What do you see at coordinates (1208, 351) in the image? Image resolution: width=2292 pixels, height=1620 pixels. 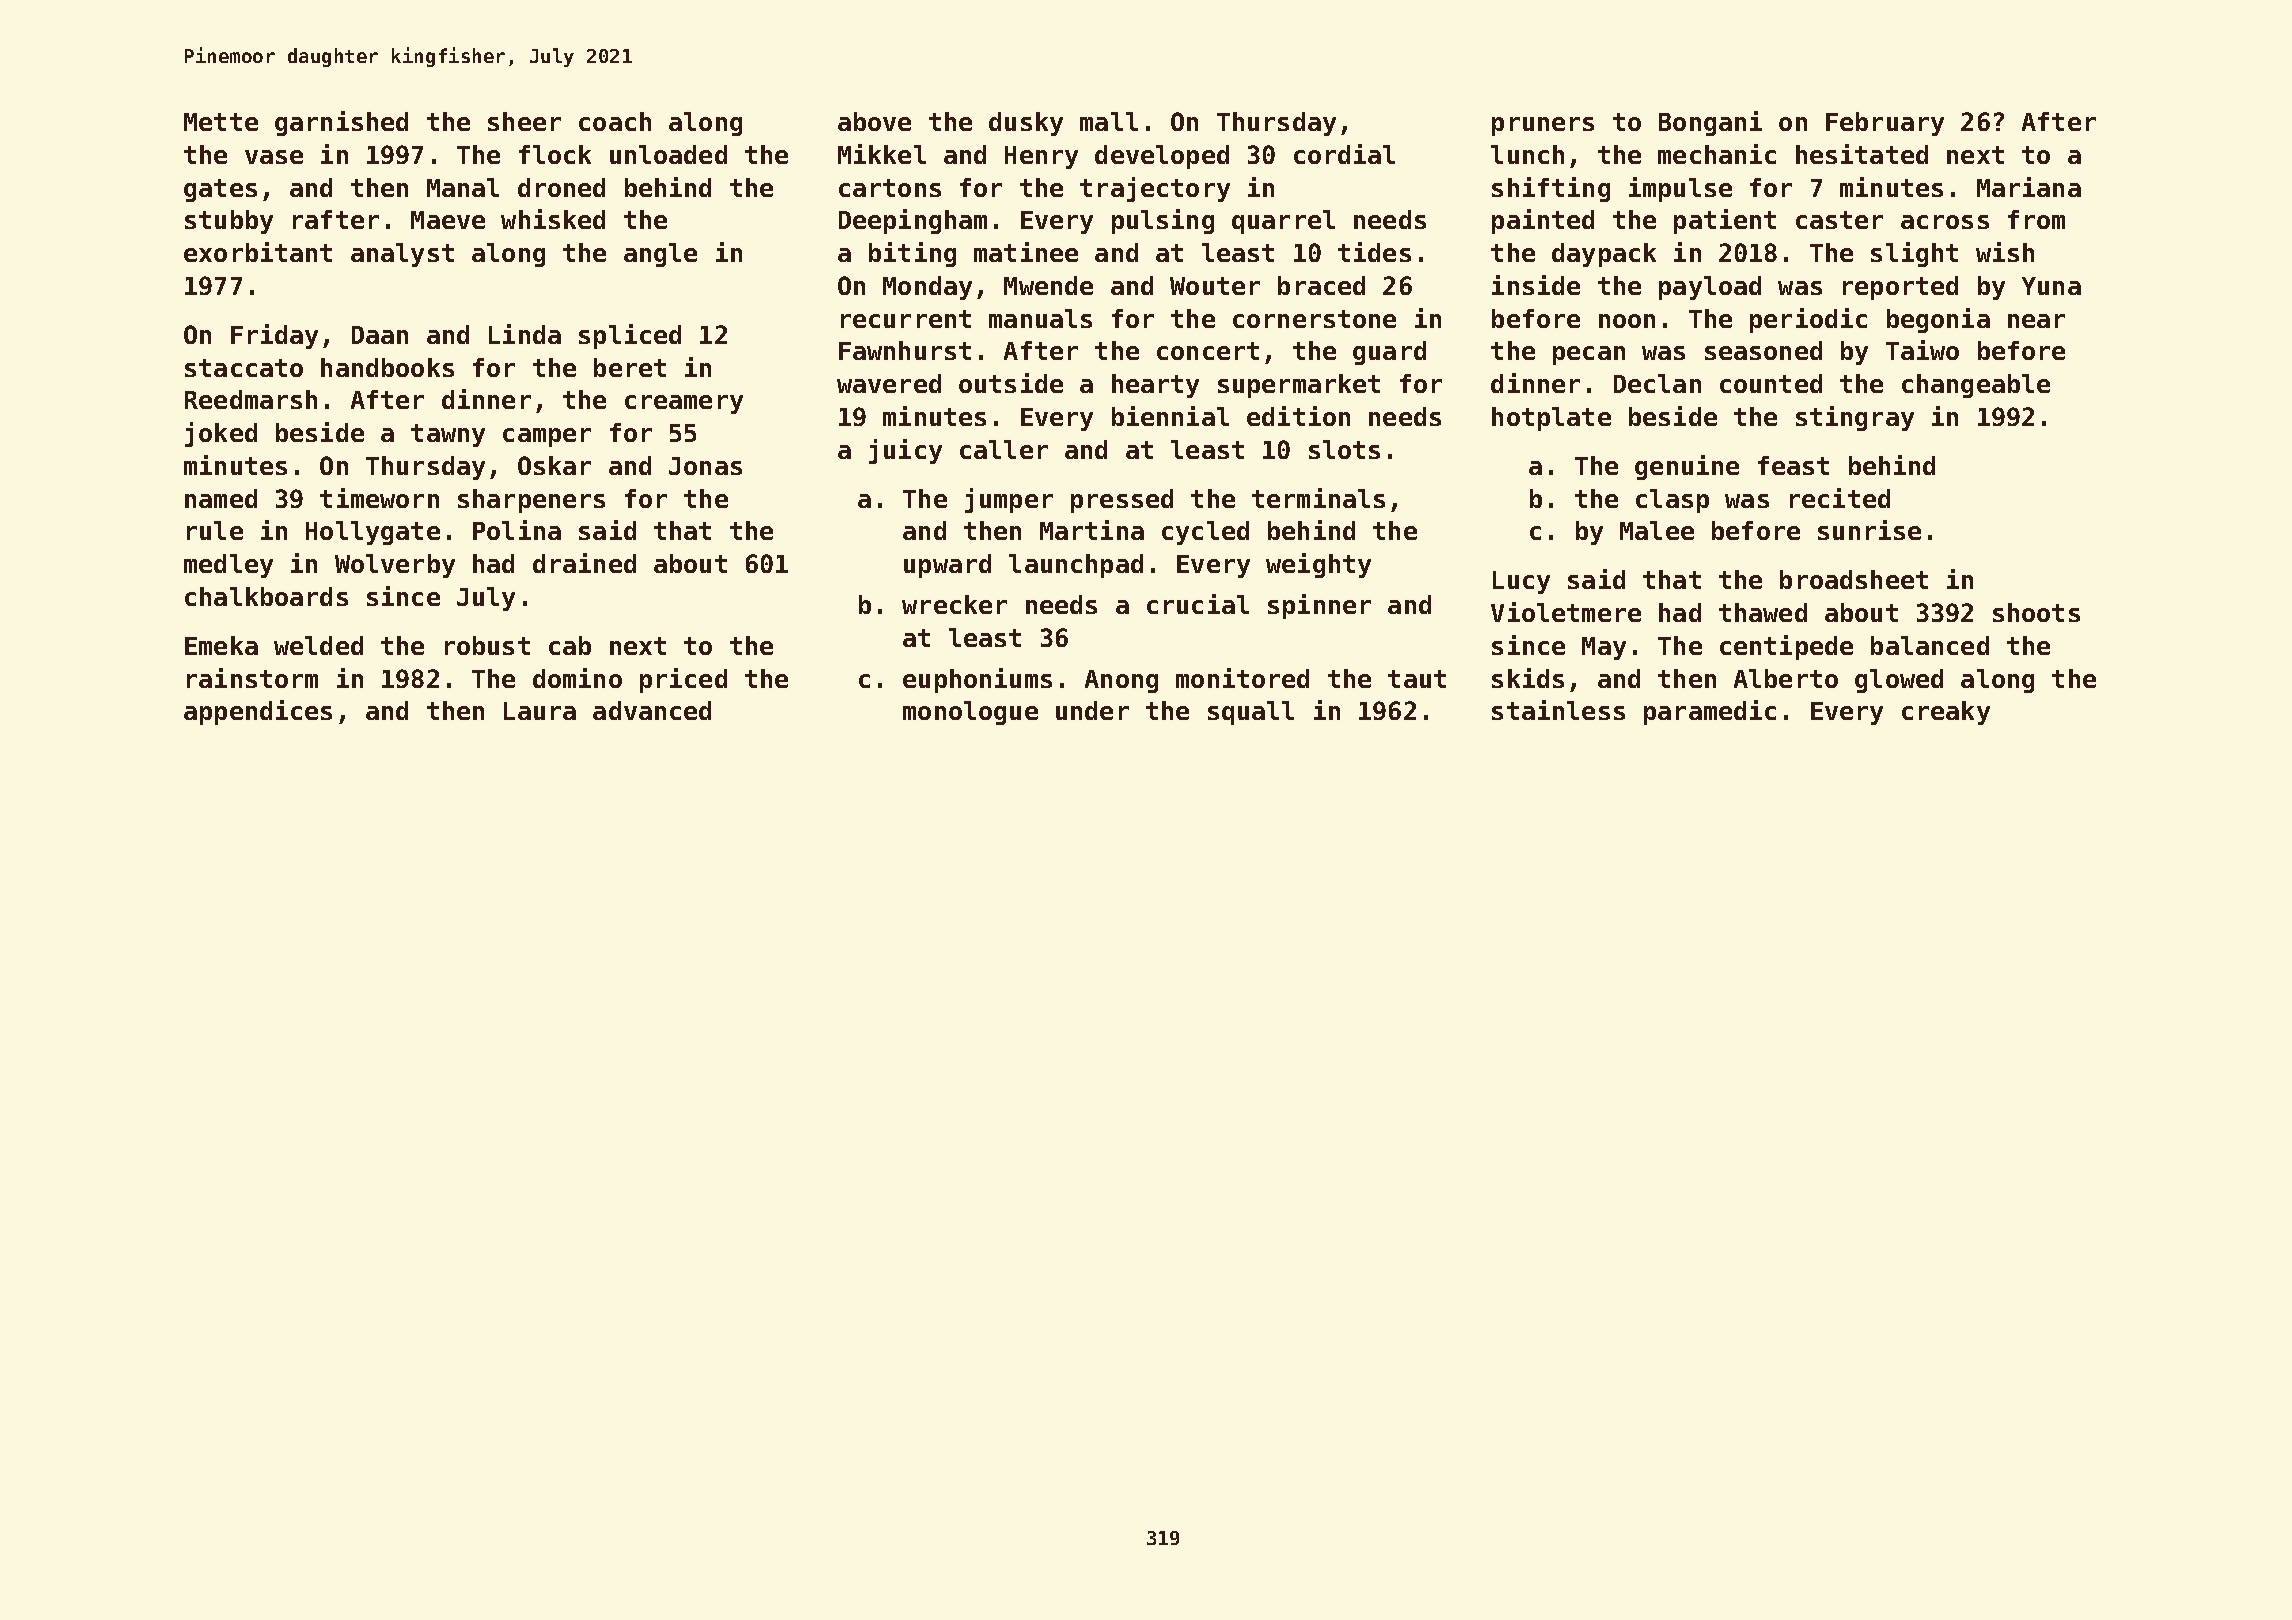 I see `concert` at bounding box center [1208, 351].
